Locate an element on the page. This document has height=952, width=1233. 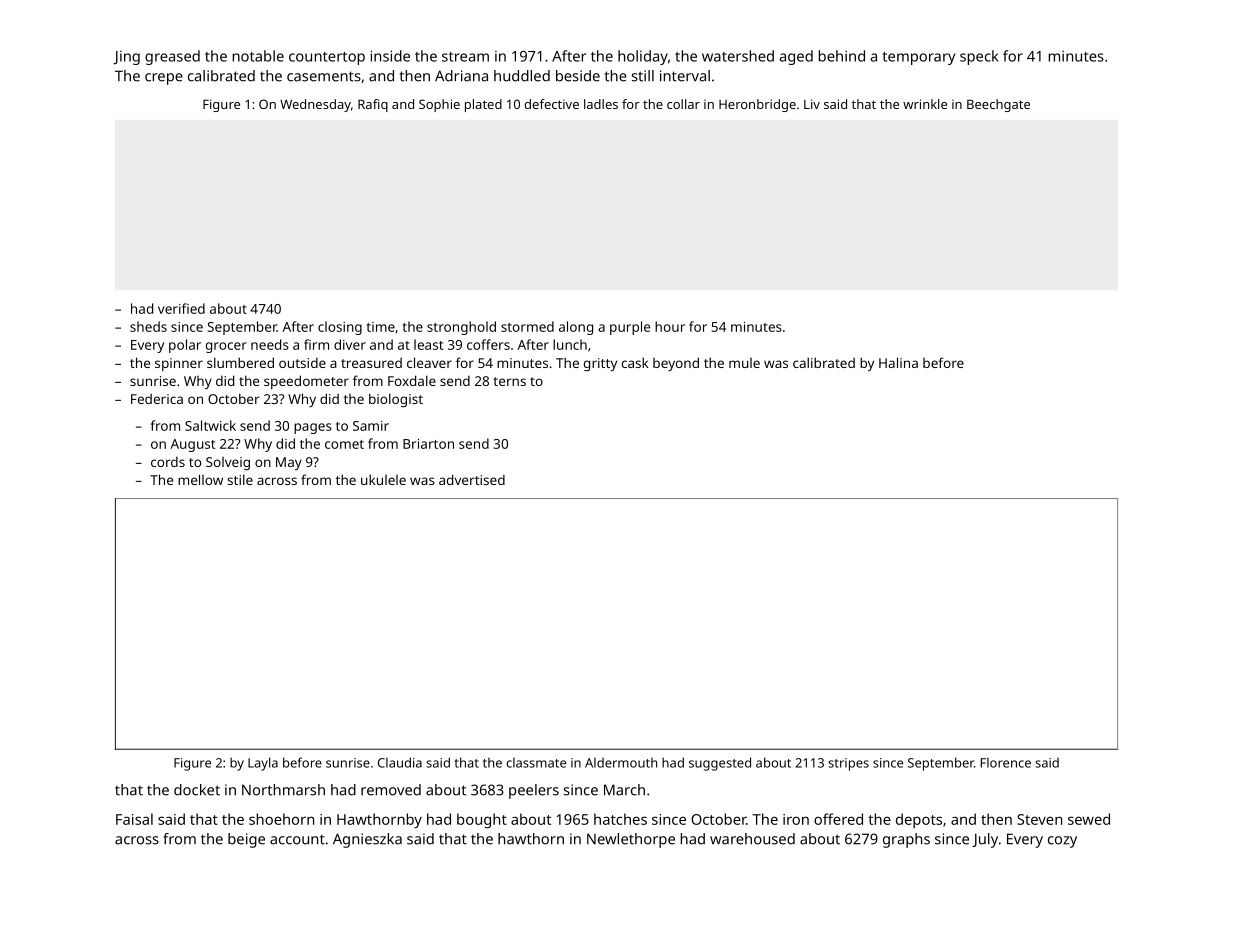
Halina is located at coordinates (898, 362).
